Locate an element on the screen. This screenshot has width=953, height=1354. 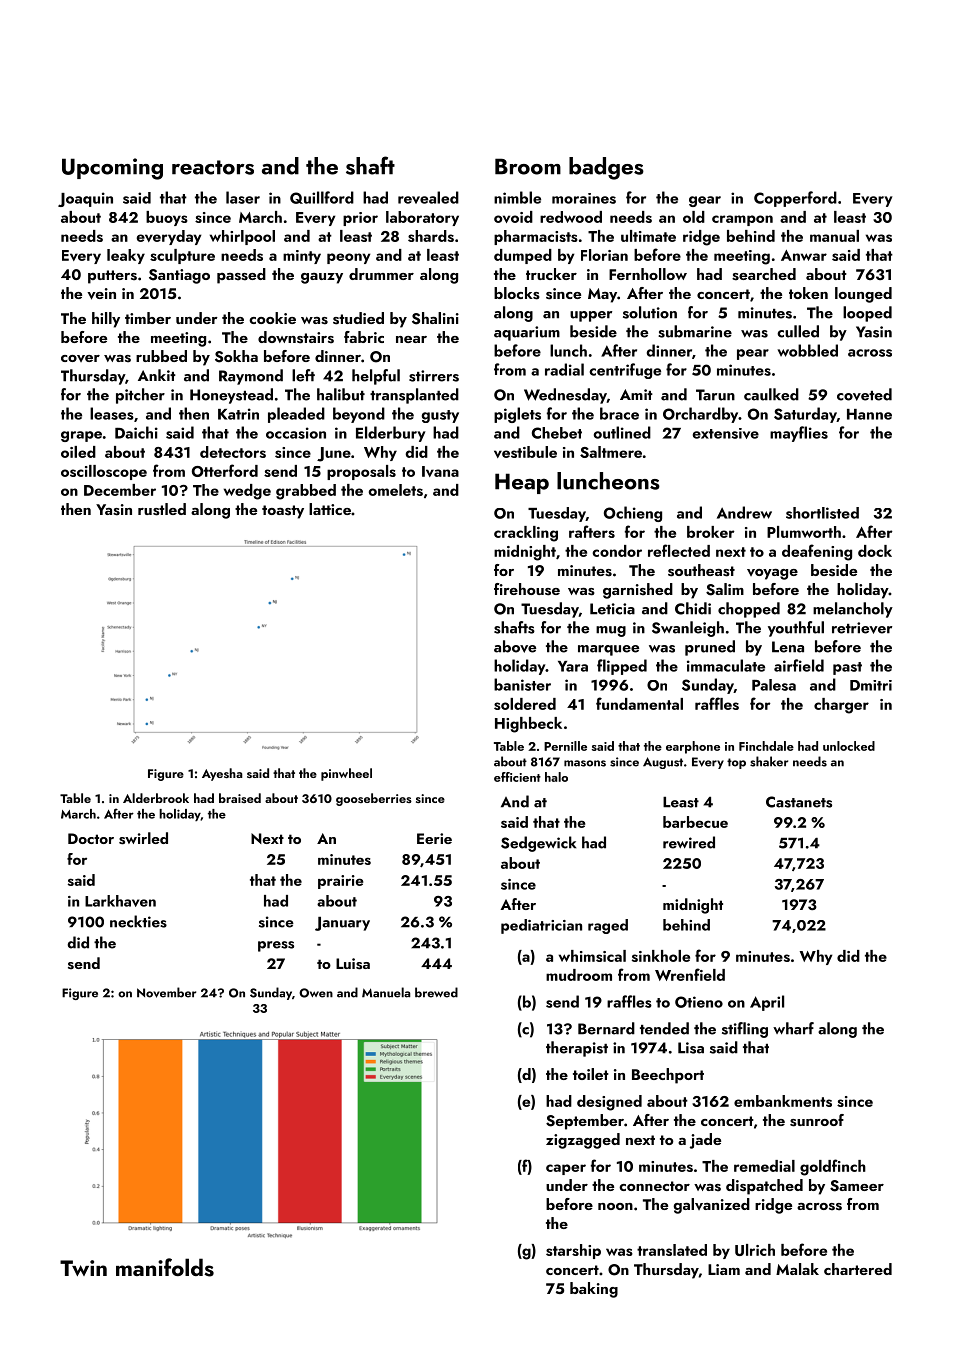
Castanets is located at coordinates (799, 802).
